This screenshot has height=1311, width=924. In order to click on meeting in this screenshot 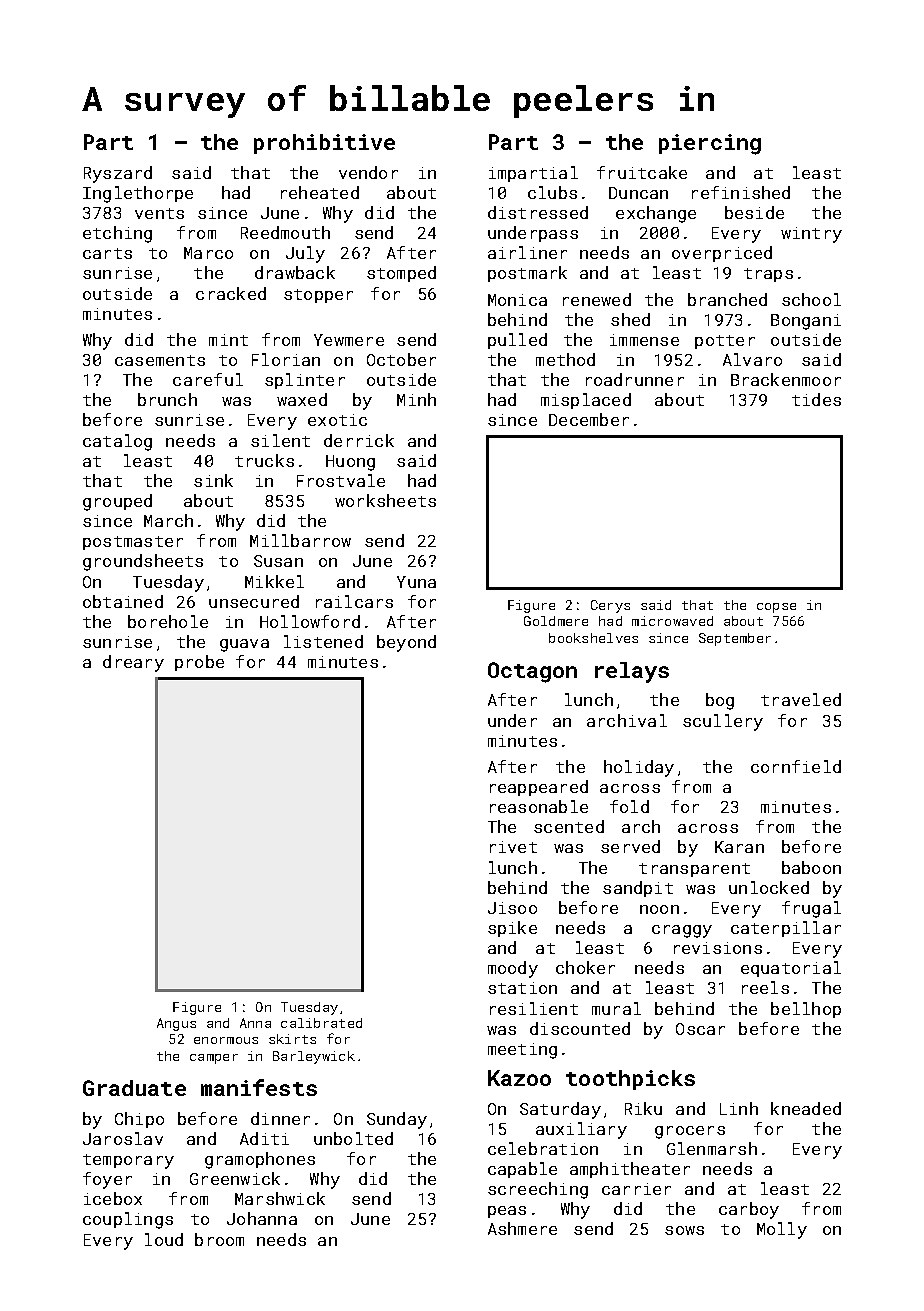, I will do `click(522, 1051)`.
